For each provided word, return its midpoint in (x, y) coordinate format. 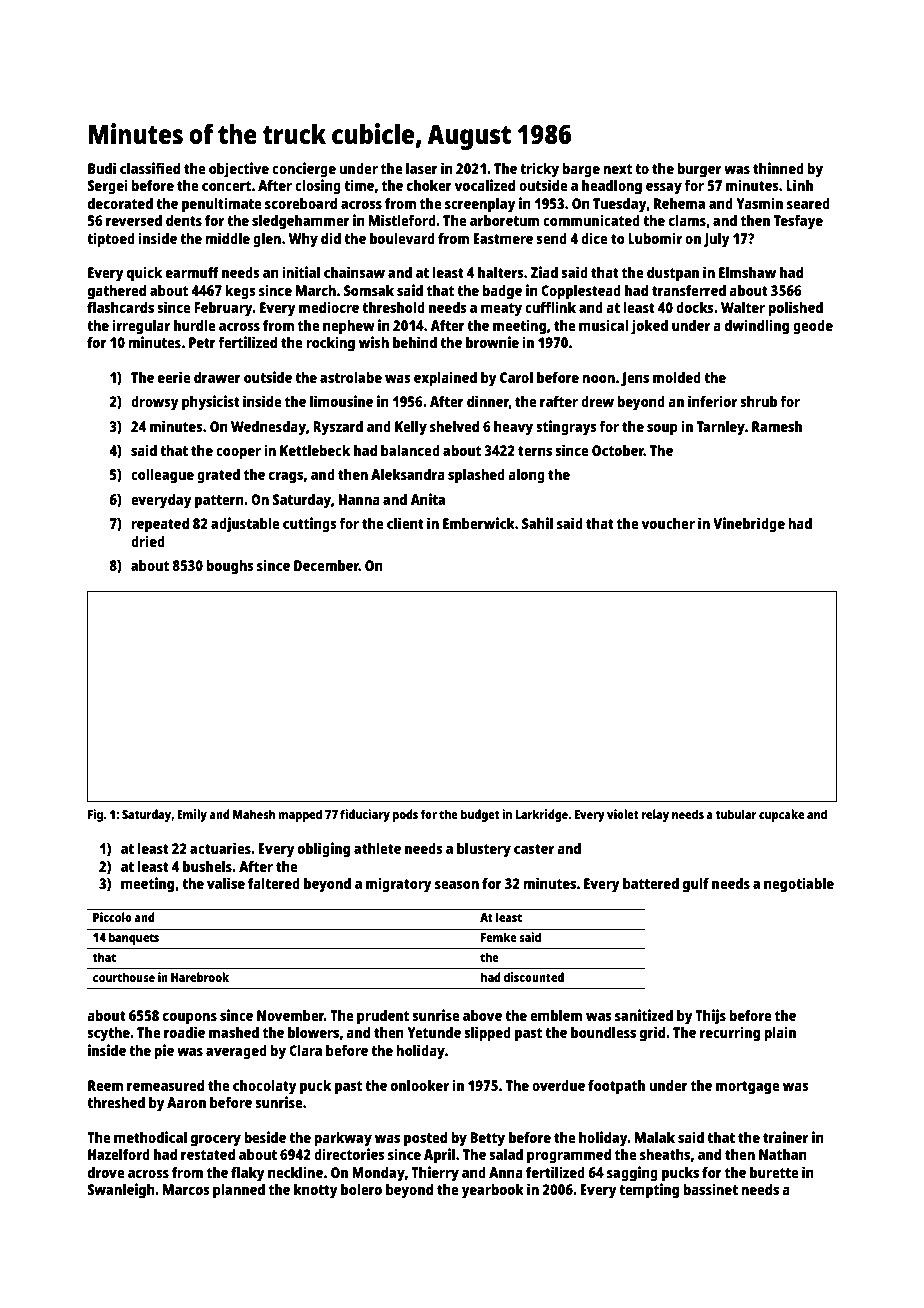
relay (655, 815)
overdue (558, 1085)
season (457, 885)
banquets (134, 938)
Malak (655, 1137)
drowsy (155, 403)
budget (480, 815)
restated (208, 1154)
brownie (492, 342)
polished (795, 309)
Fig (95, 815)
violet (623, 814)
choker (429, 185)
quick (144, 274)
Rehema (679, 203)
